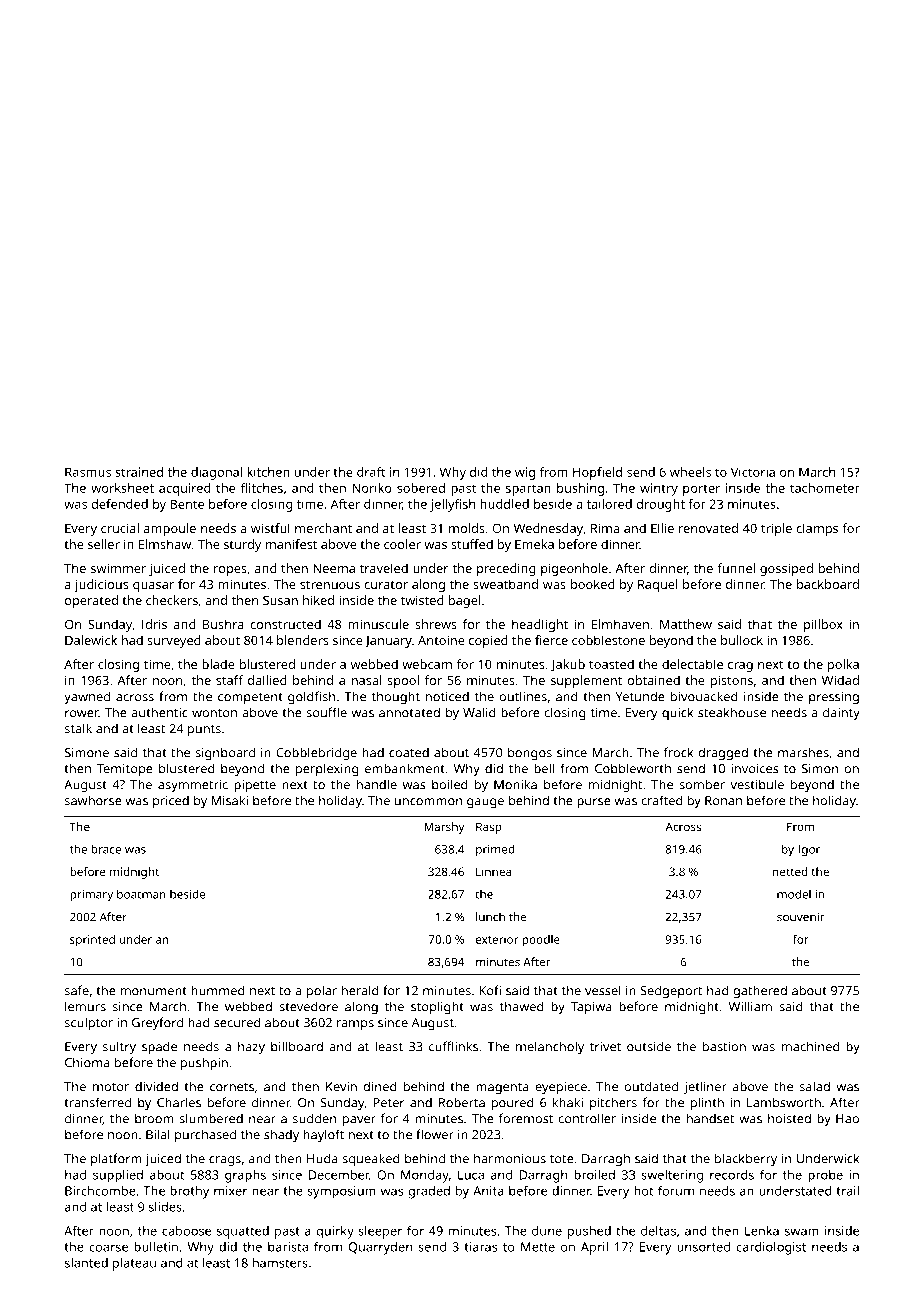 Image resolution: width=924 pixels, height=1308 pixels. Describe the element at coordinates (790, 871) in the screenshot. I see `netted` at that location.
